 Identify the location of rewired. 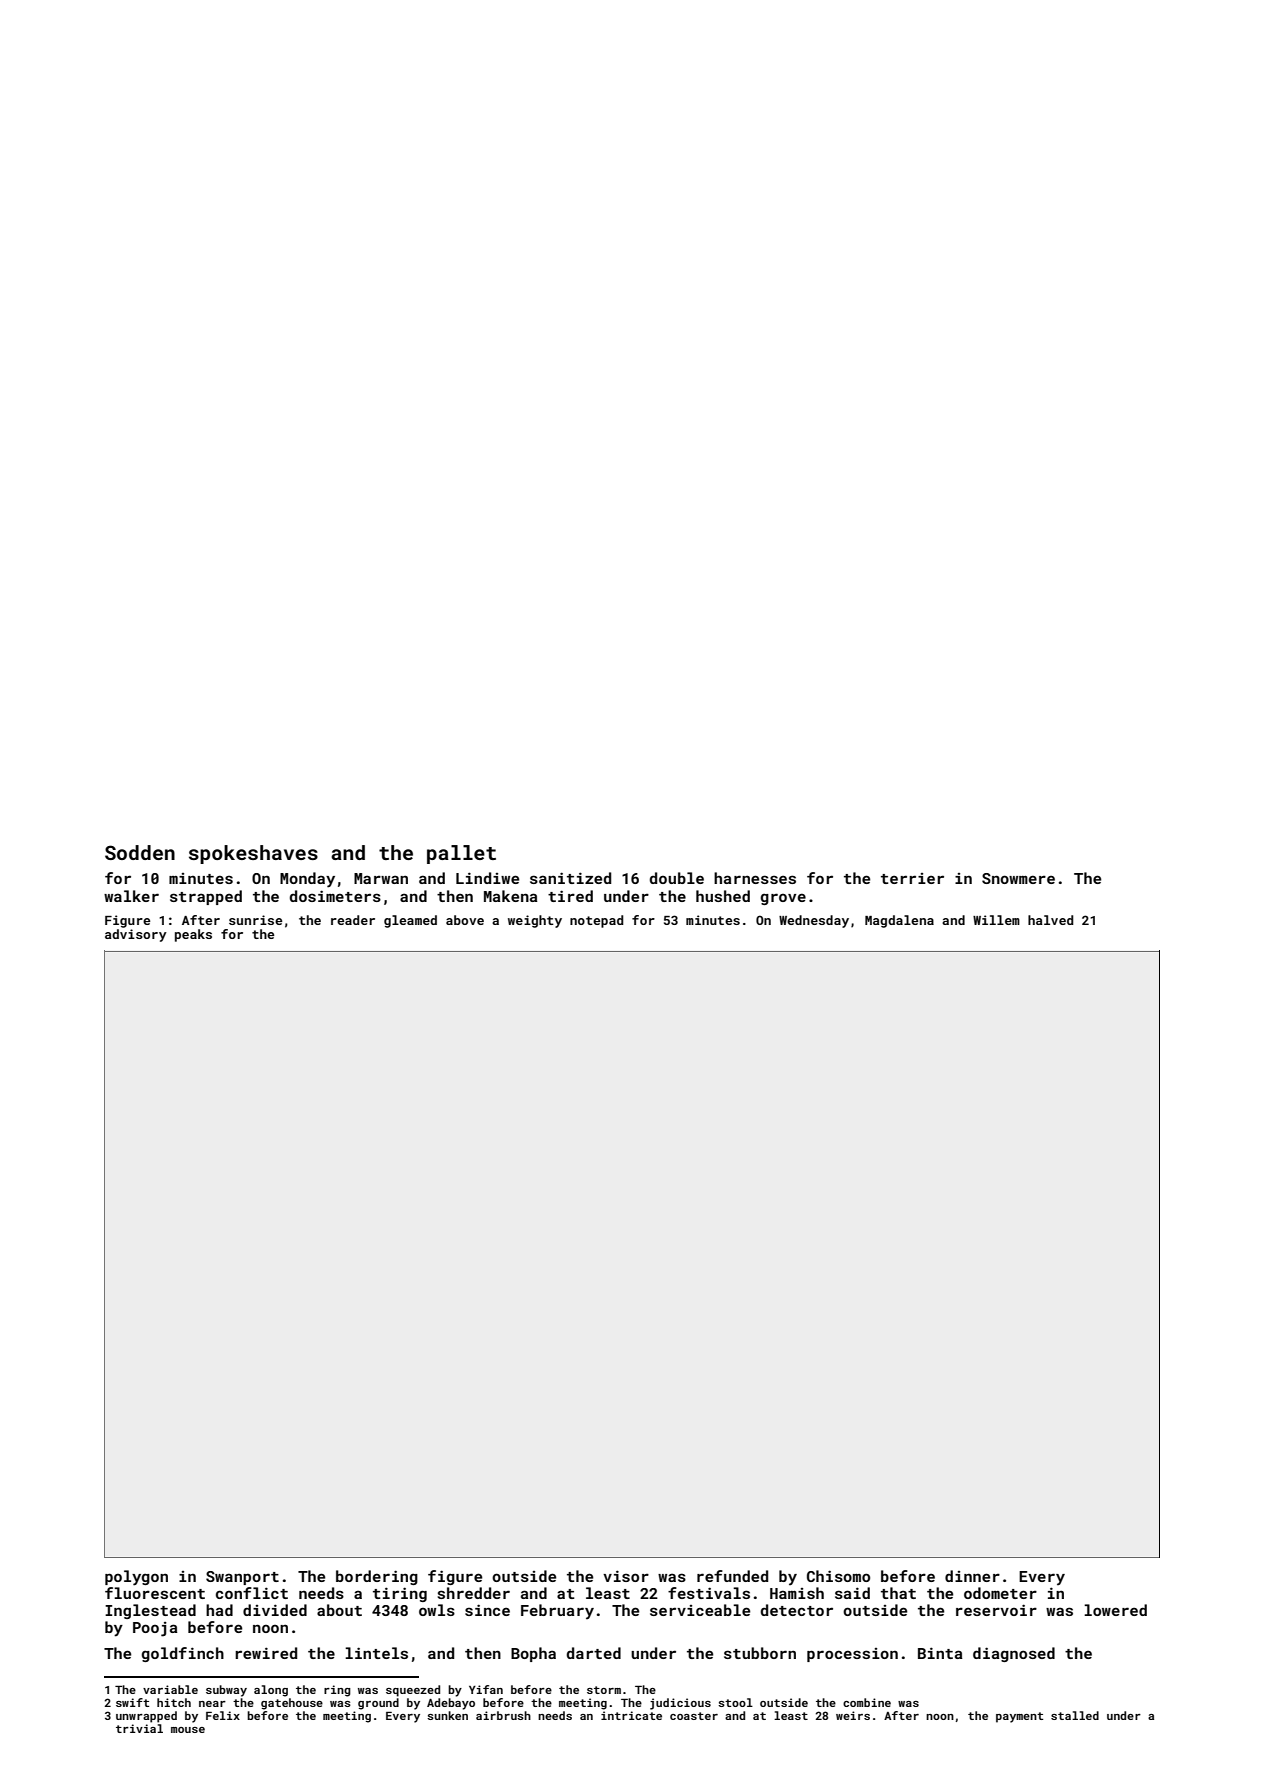
(266, 1653).
